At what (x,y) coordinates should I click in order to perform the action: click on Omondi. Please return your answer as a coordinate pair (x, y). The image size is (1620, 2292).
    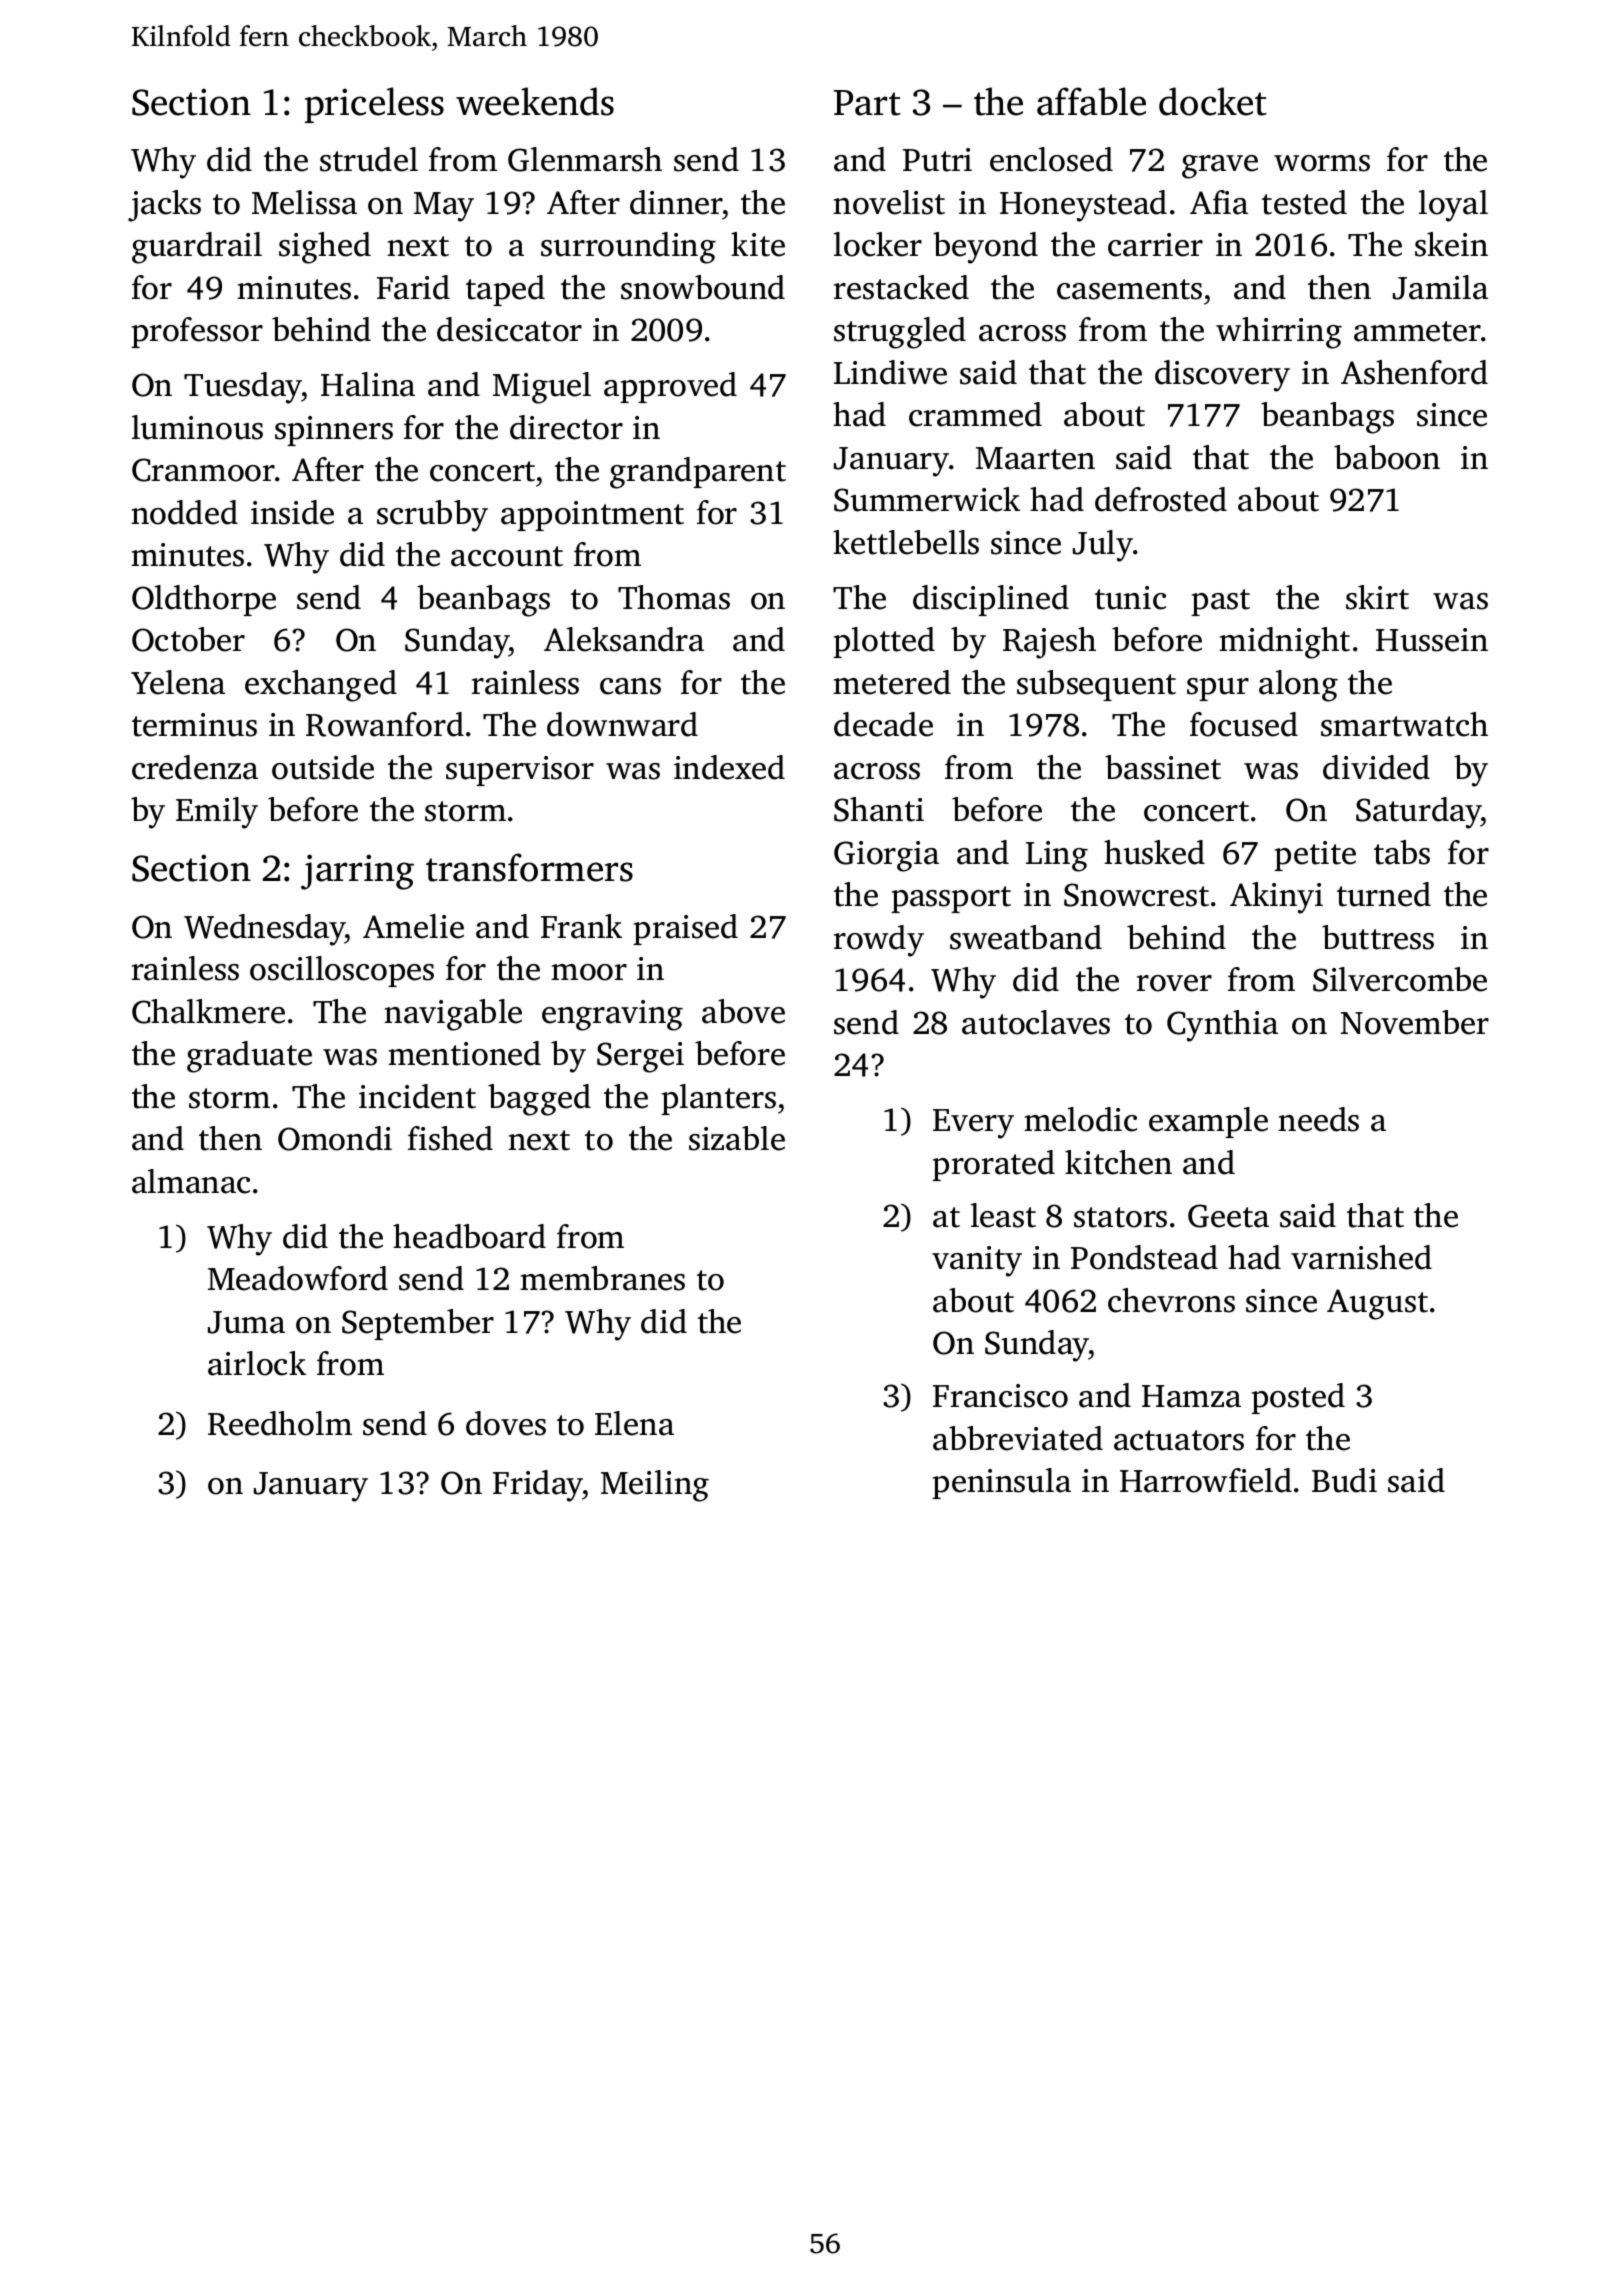
    Looking at the image, I should click on (335, 1138).
